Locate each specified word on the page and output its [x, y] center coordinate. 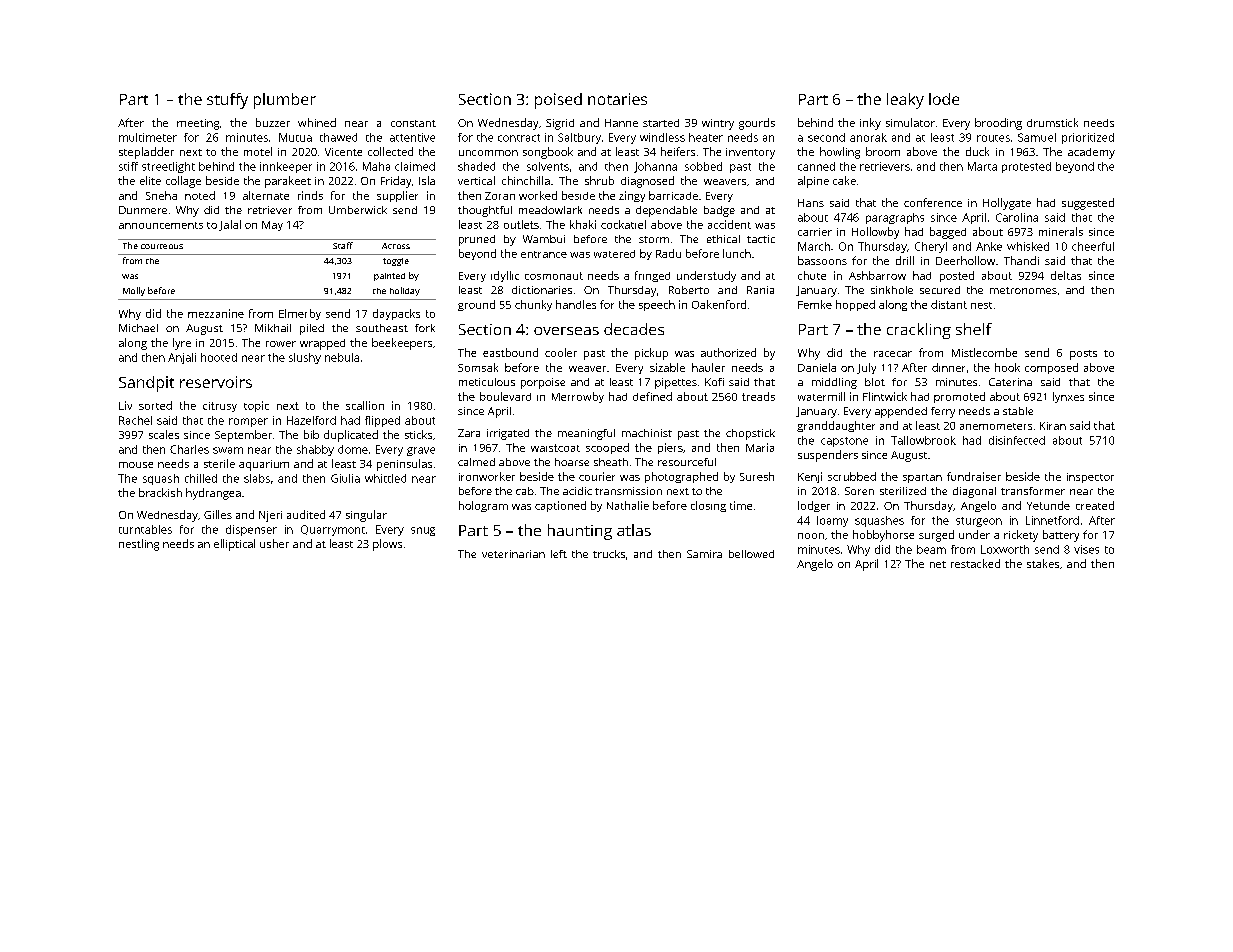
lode [944, 99]
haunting [580, 532]
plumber [285, 101]
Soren [859, 491]
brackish [160, 492]
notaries [617, 99]
